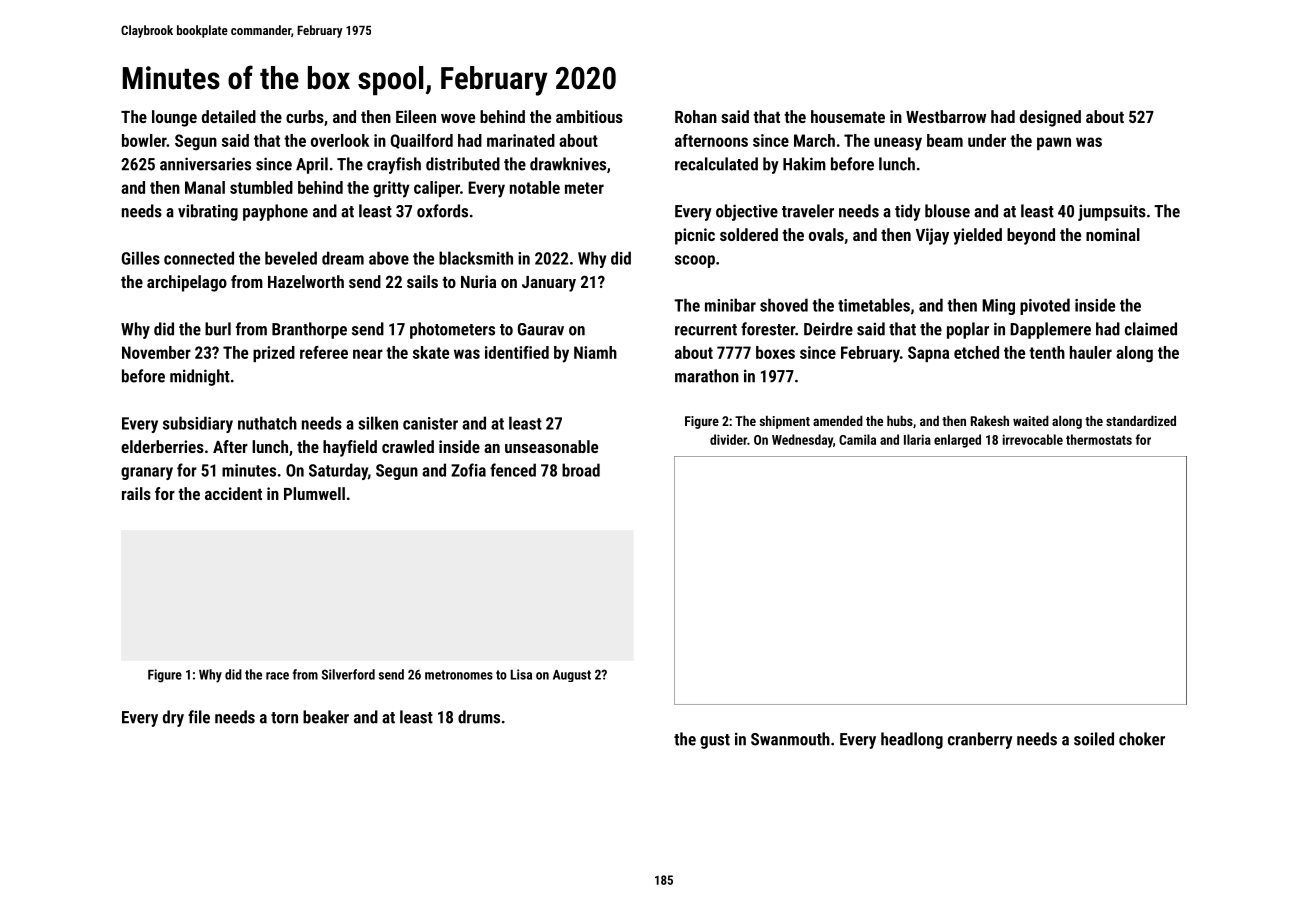 This page has width=1308, height=924. Describe the element at coordinates (551, 446) in the page. I see `unseasonable` at that location.
